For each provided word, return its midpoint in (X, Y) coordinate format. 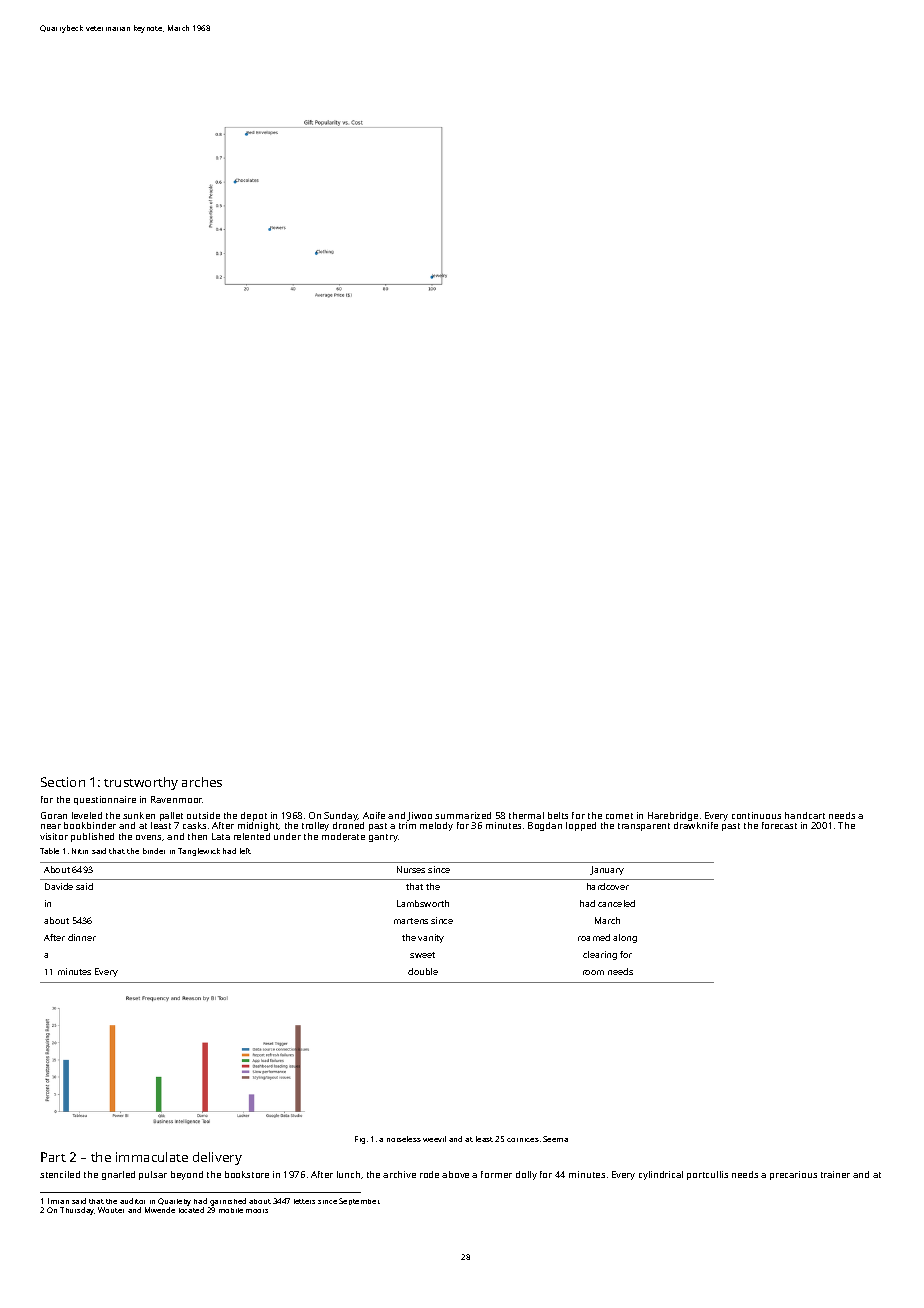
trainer (835, 1174)
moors (257, 1211)
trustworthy (141, 783)
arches (202, 782)
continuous (756, 815)
